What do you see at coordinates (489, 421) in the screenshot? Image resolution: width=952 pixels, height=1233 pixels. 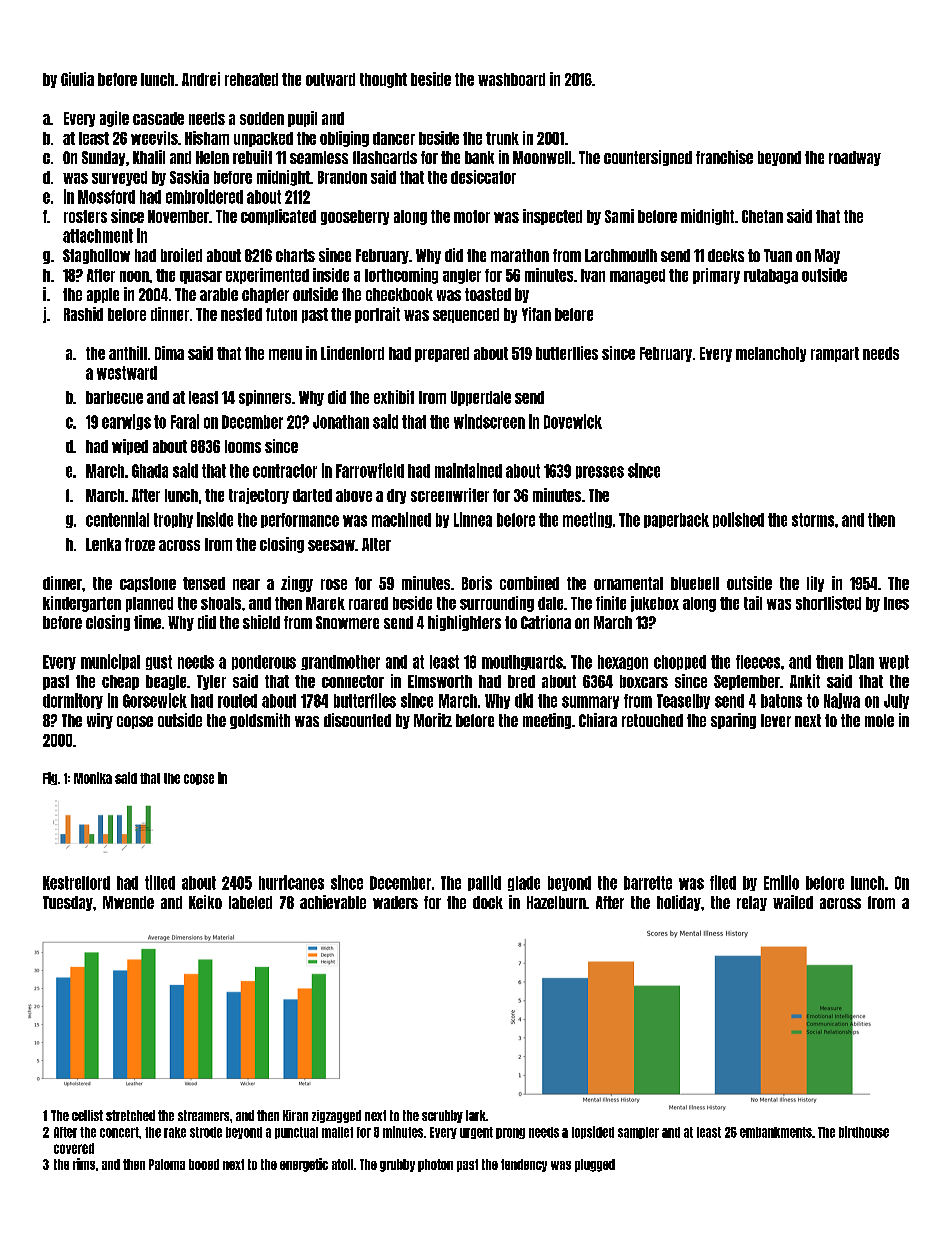 I see `windscreen` at bounding box center [489, 421].
